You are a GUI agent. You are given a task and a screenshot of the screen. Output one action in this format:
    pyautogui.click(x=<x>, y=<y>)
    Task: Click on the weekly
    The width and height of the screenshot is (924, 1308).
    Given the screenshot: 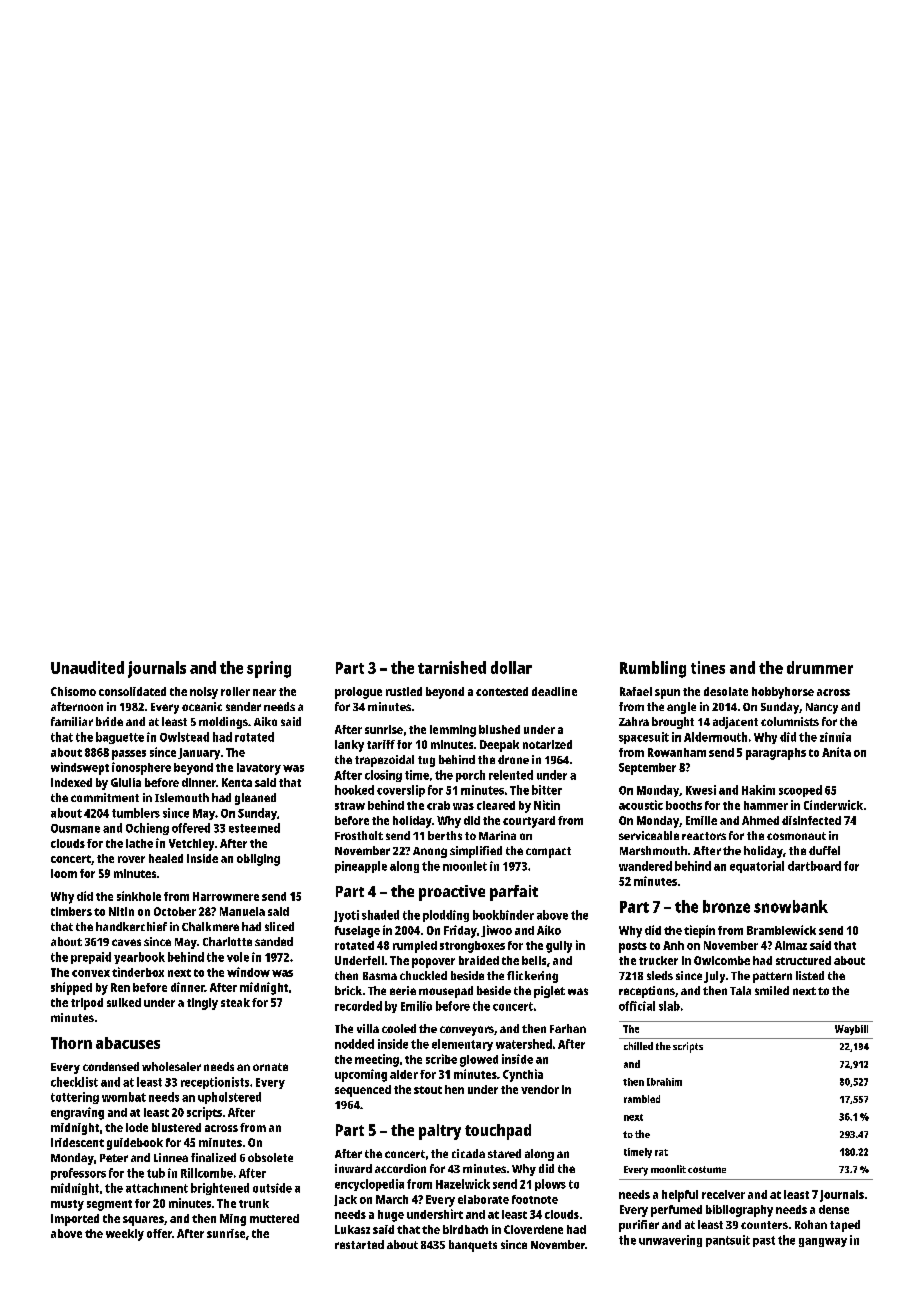 What is the action you would take?
    pyautogui.click(x=125, y=1235)
